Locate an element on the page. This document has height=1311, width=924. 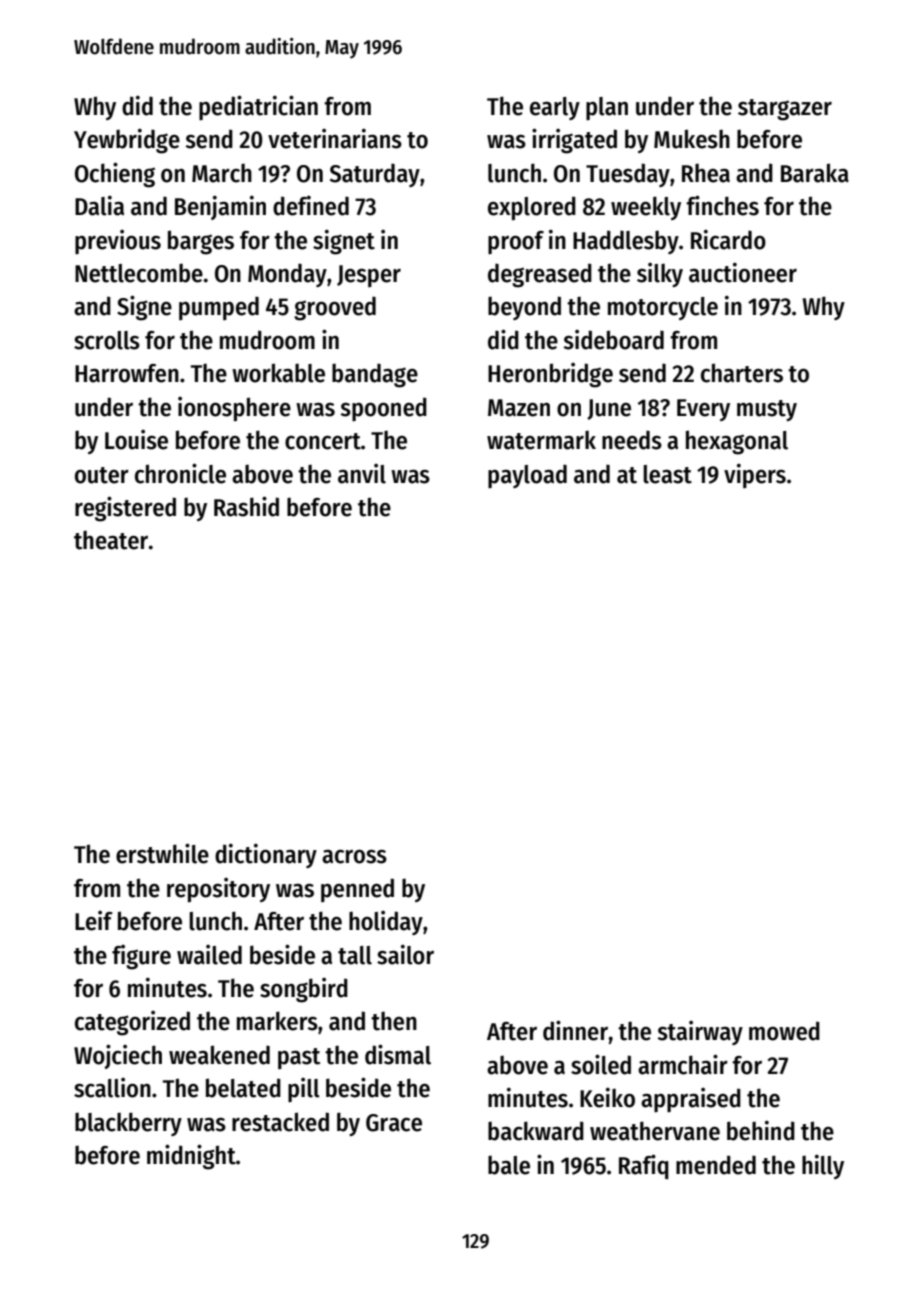
charters is located at coordinates (742, 373).
